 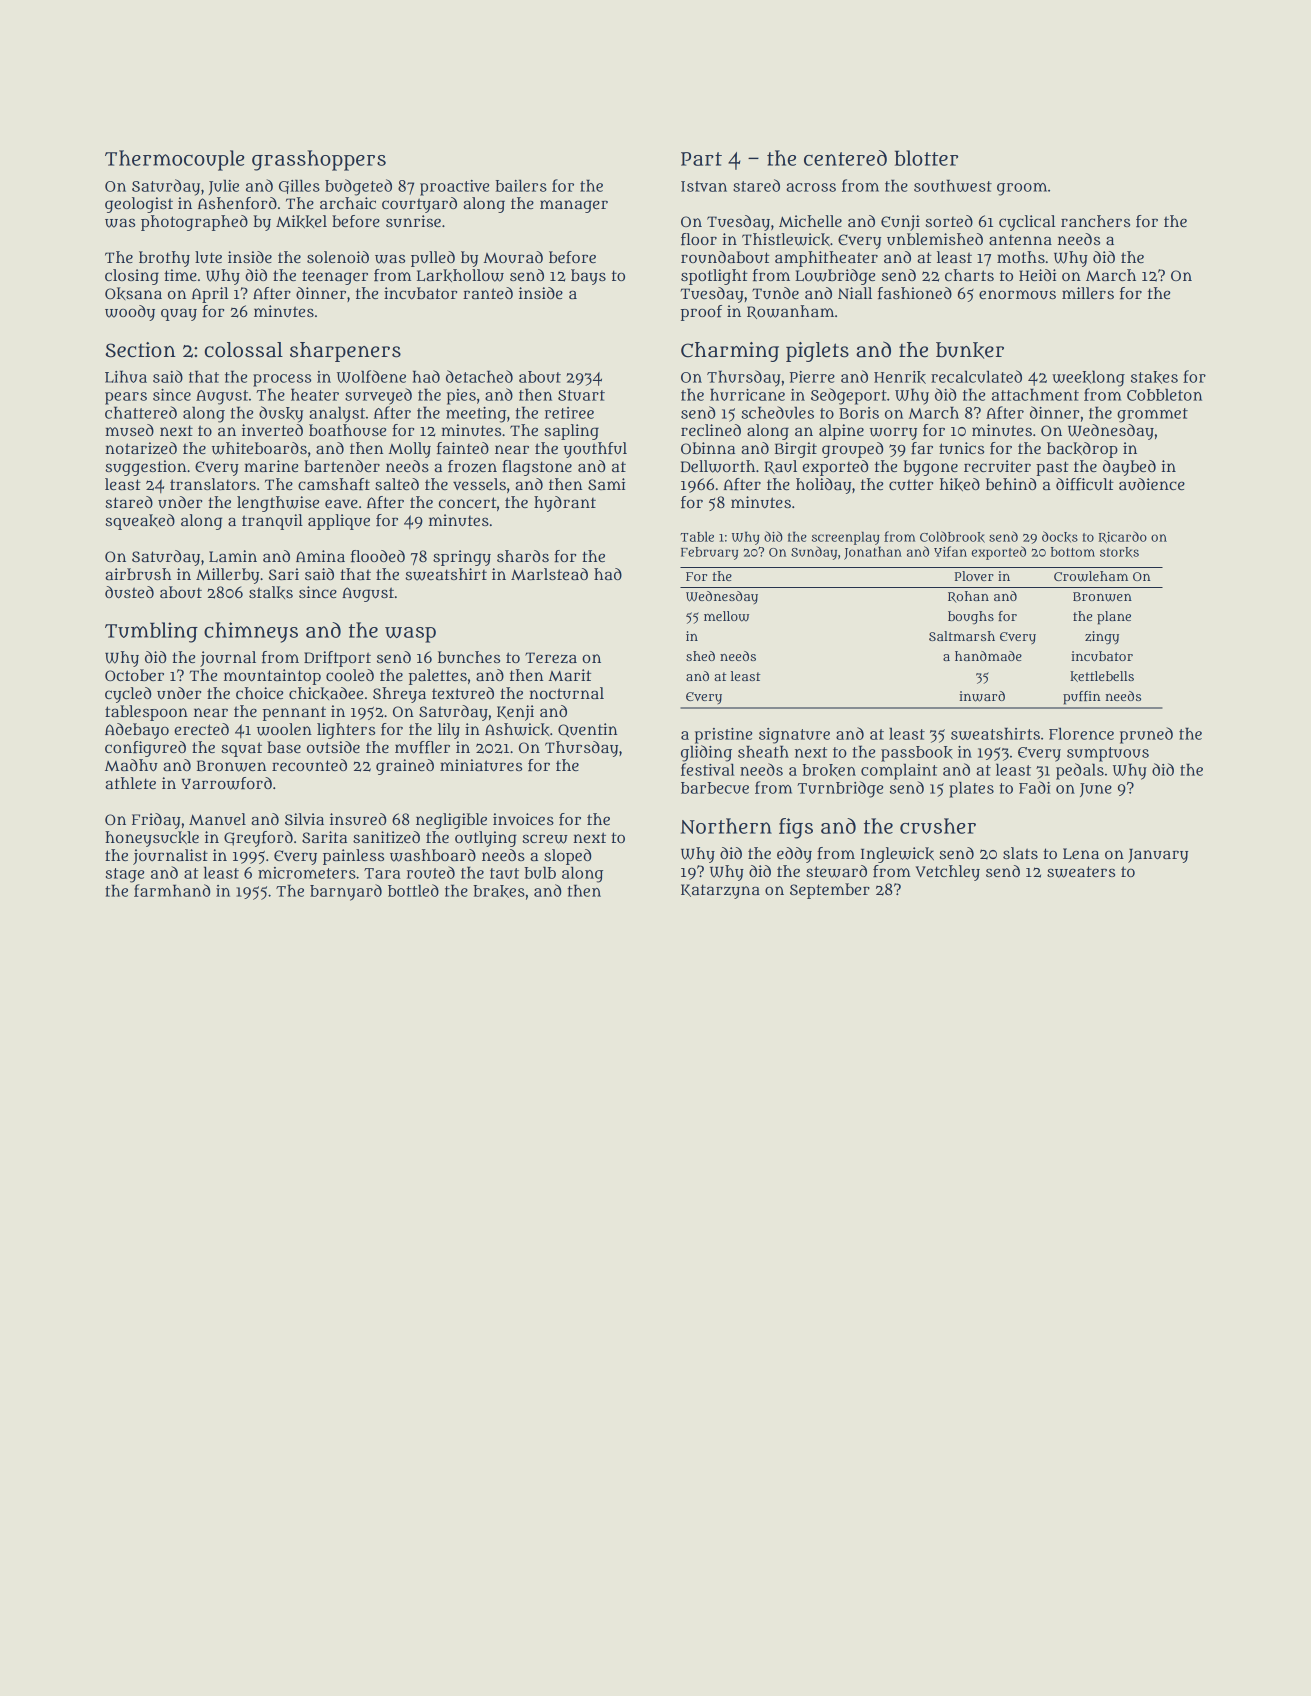 What do you see at coordinates (151, 632) in the image?
I see `Tumbling` at bounding box center [151, 632].
